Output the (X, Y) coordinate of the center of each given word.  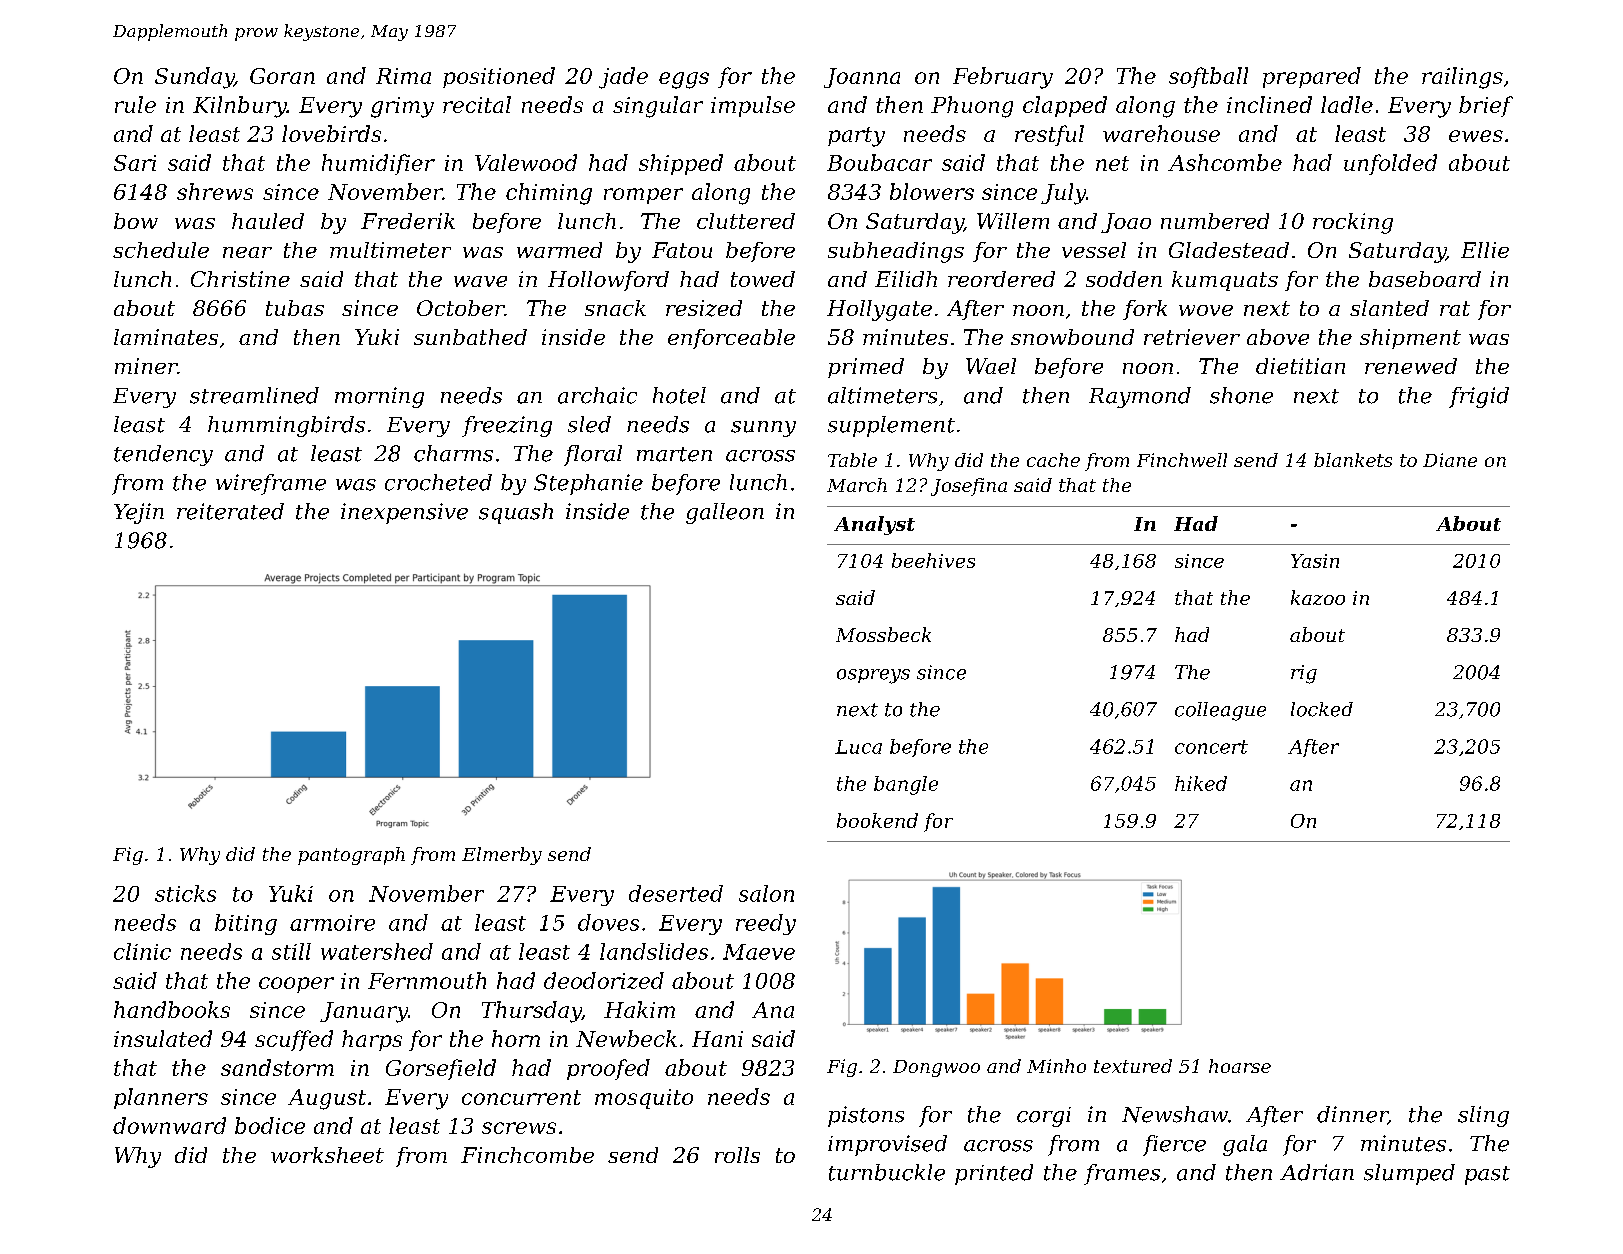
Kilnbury (240, 107)
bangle (906, 785)
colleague (1220, 711)
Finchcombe (527, 1155)
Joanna (862, 78)
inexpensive (404, 513)
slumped (1409, 1174)
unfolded (1390, 164)
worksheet (327, 1155)
